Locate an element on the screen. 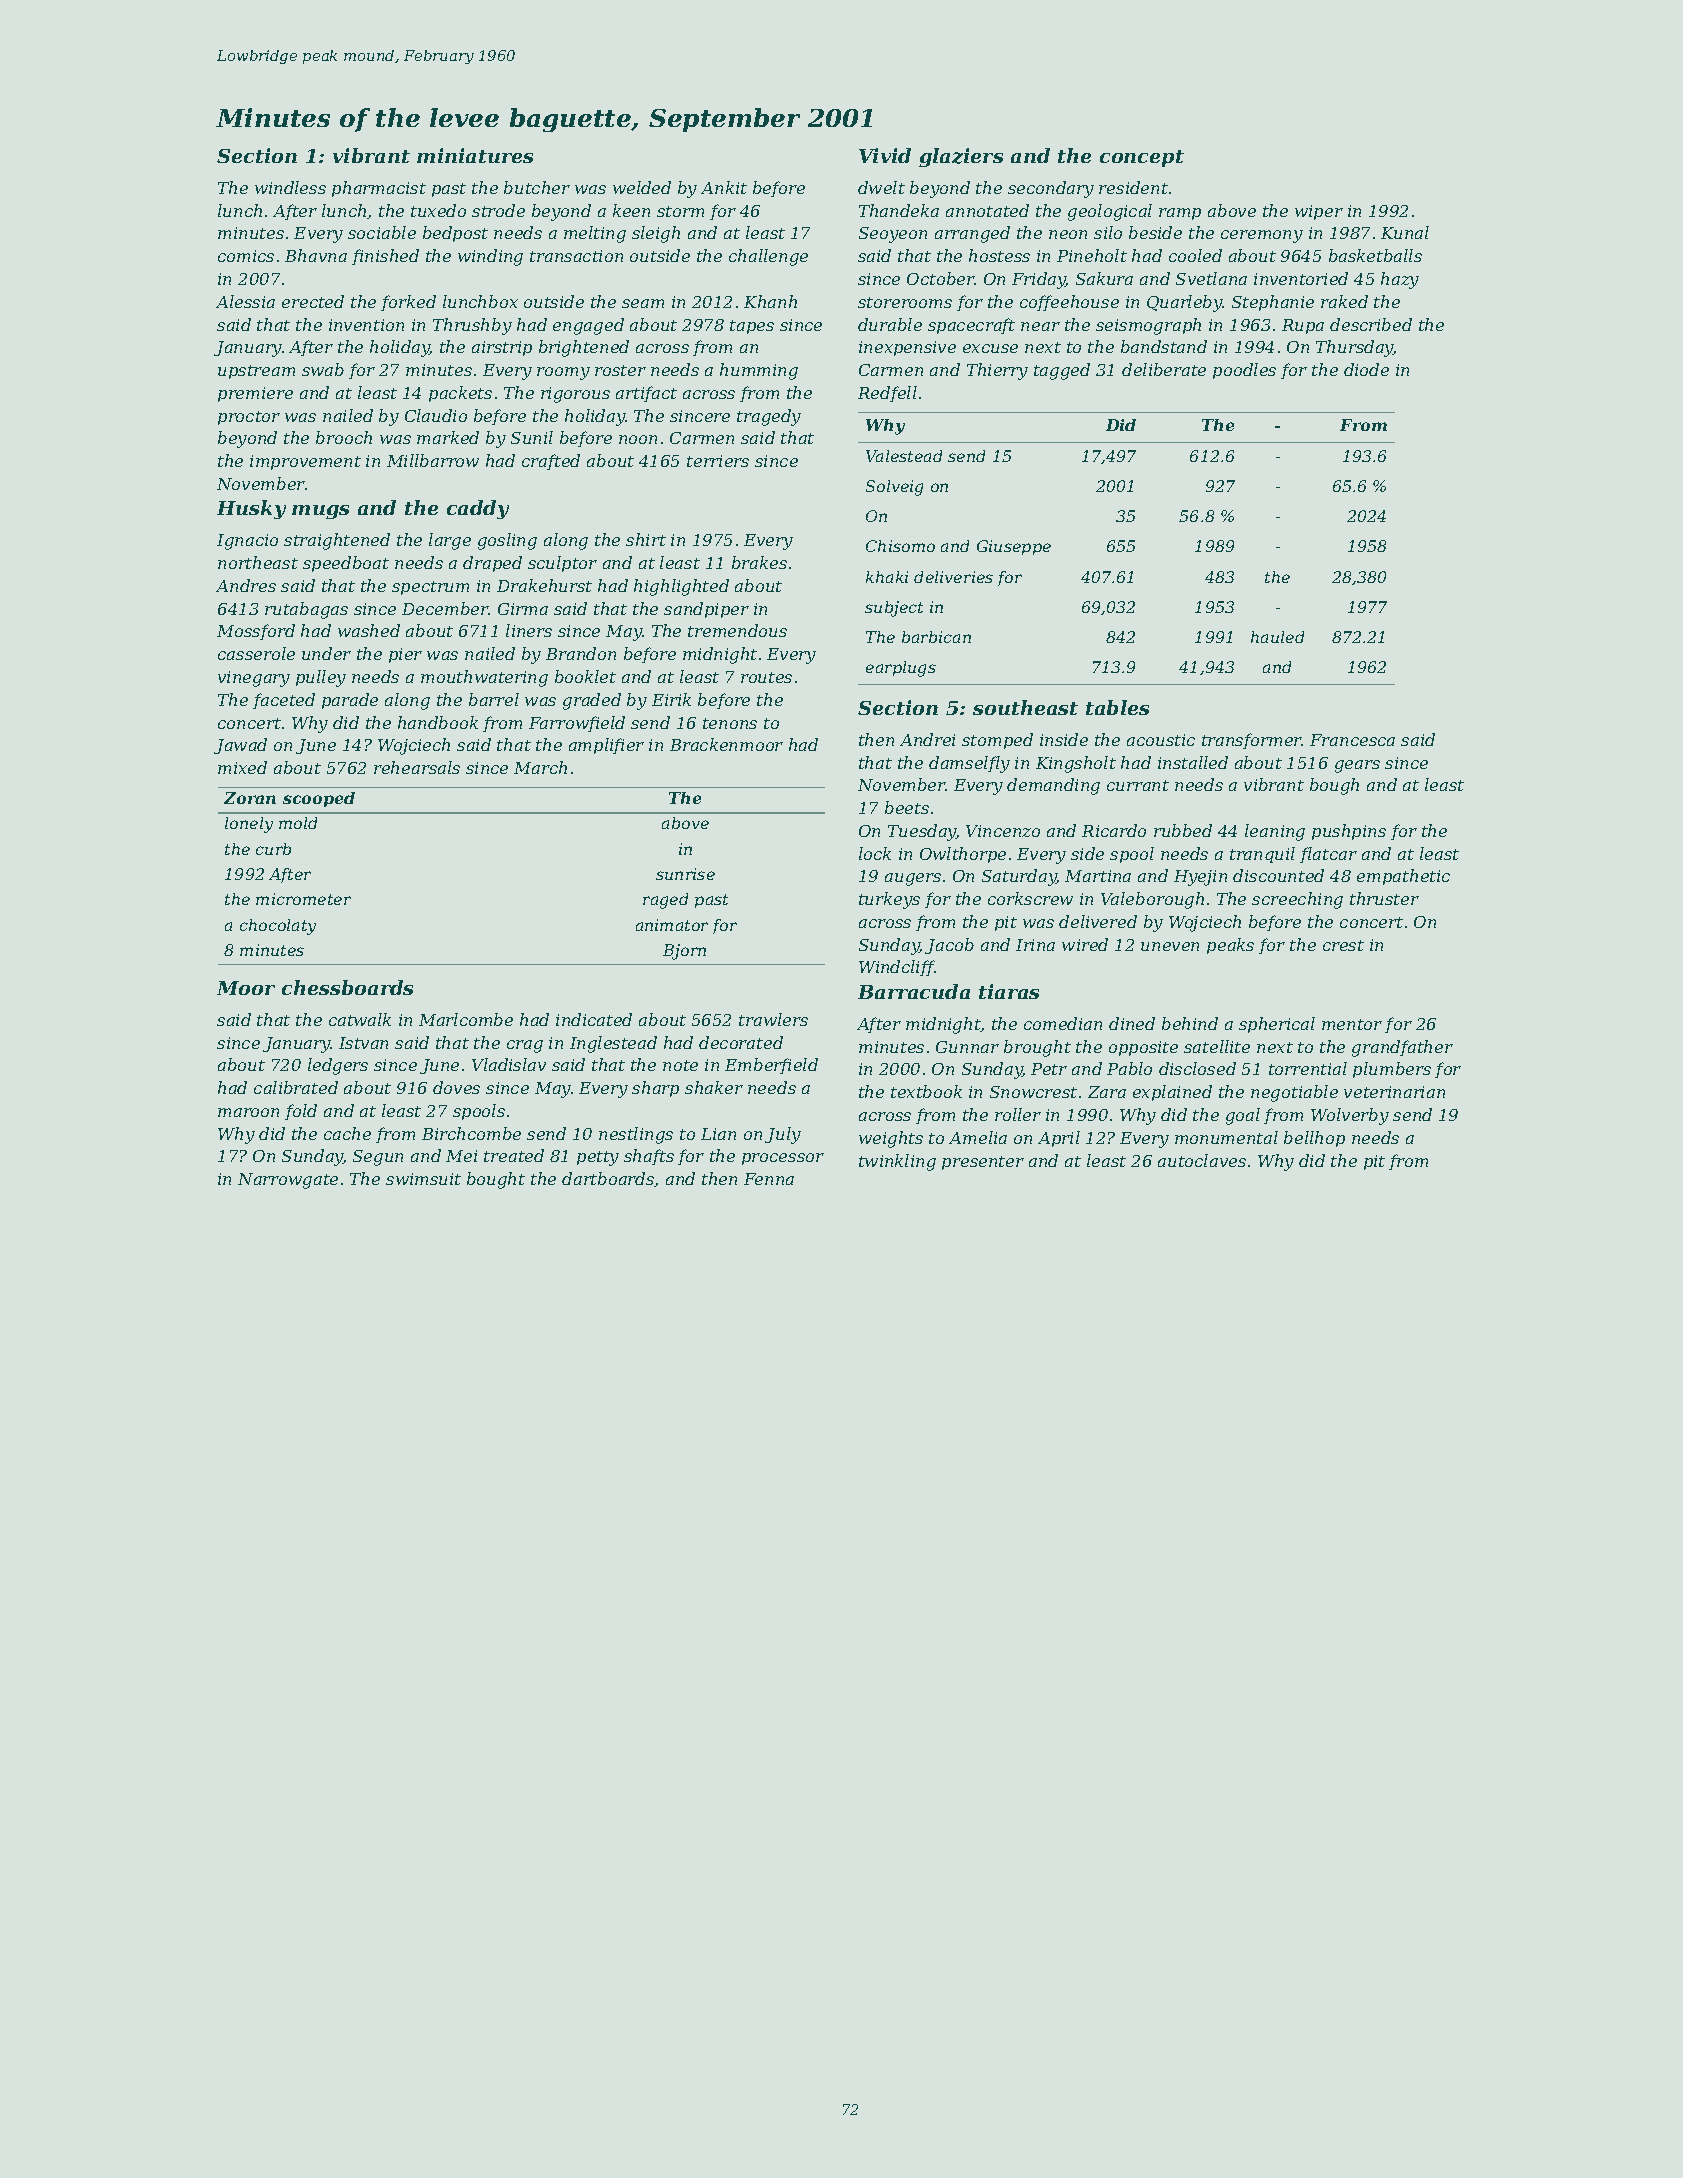  Zoran is located at coordinates (250, 798).
